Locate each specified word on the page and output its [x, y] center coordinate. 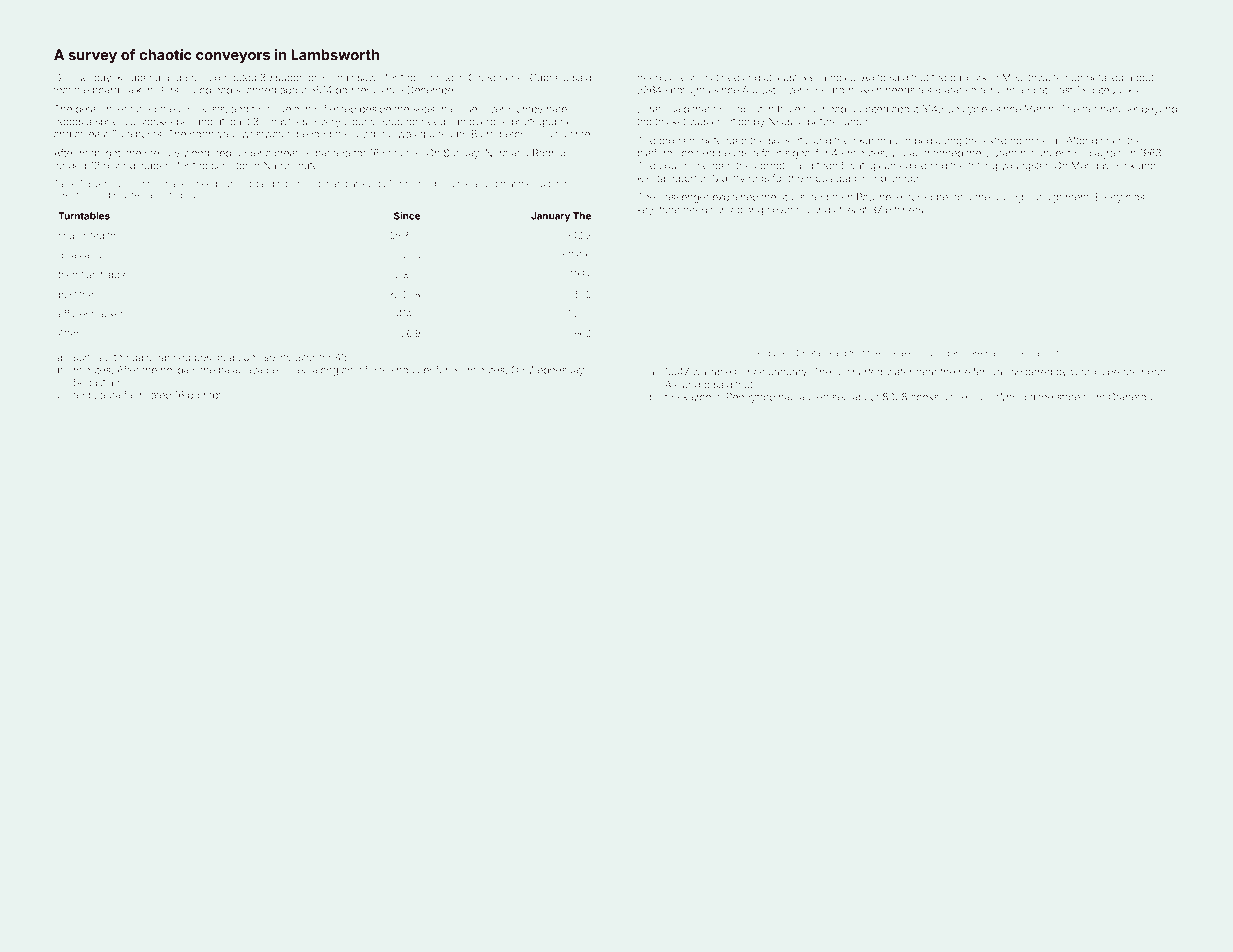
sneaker [900, 354]
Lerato [652, 109]
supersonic [302, 79]
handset [1119, 109]
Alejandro [687, 385]
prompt [204, 396]
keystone [659, 211]
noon [1153, 372]
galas [70, 256]
